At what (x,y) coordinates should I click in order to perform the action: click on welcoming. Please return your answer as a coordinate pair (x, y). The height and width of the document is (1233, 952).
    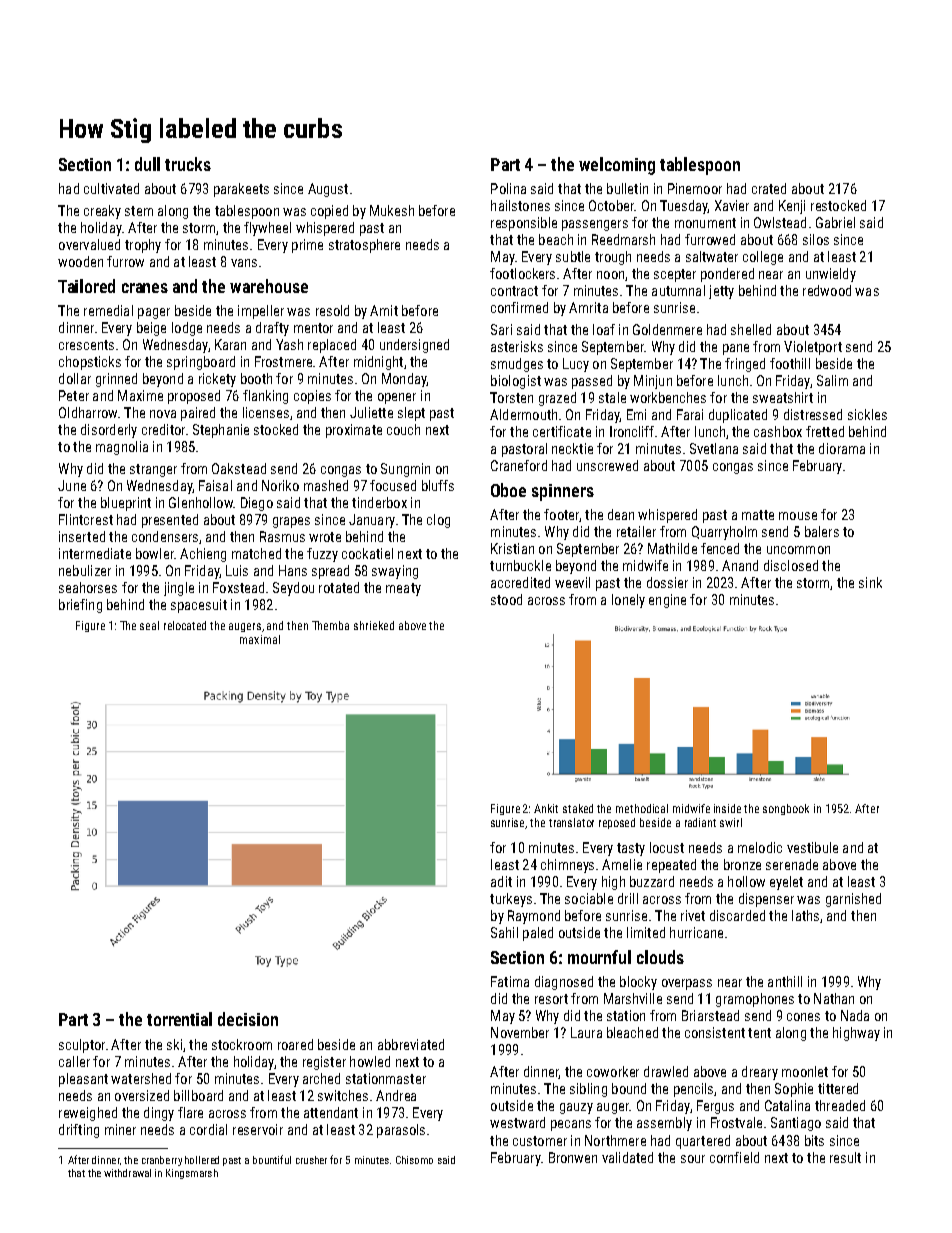
    Looking at the image, I should click on (617, 166).
